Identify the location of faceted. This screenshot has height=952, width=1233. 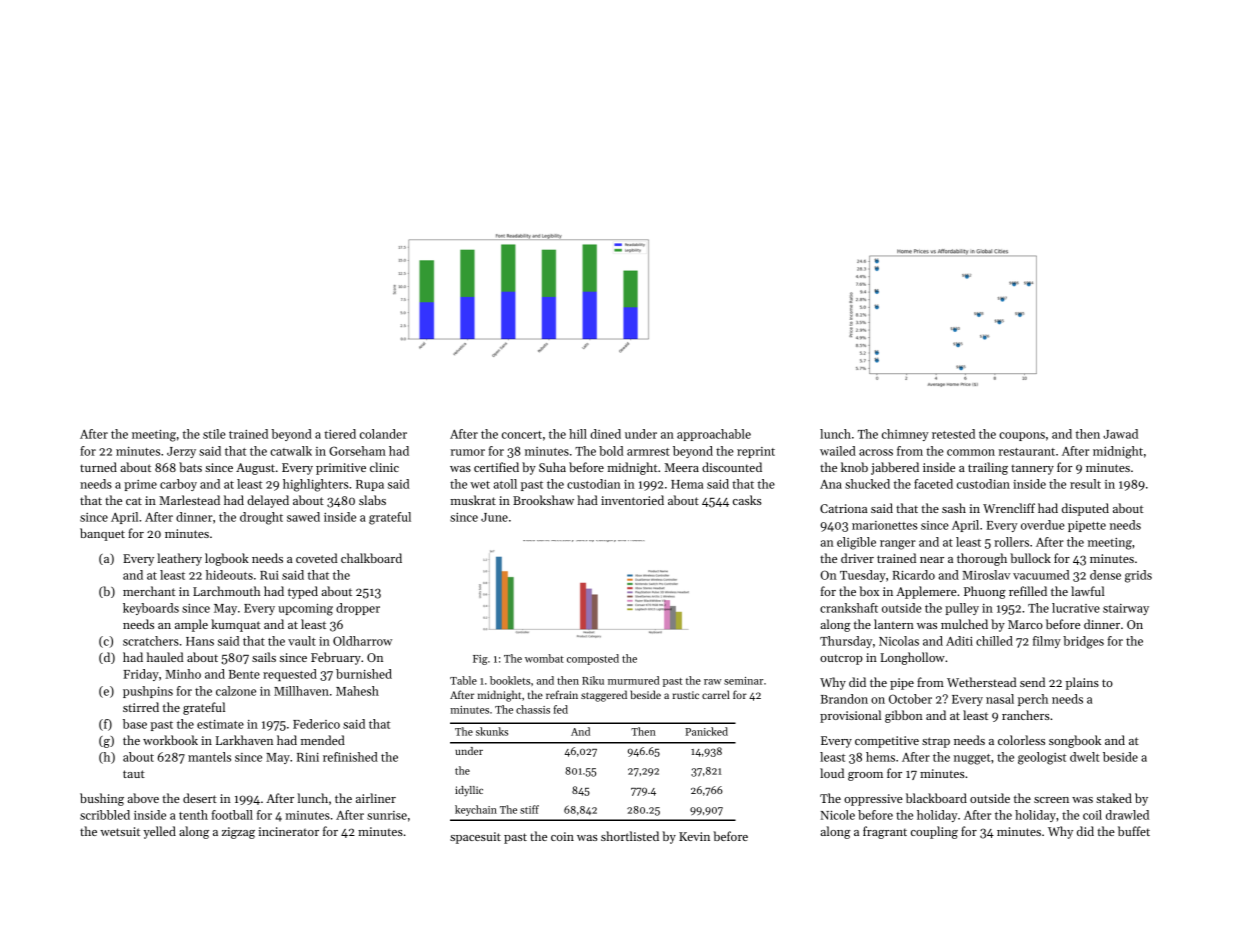
(933, 484).
